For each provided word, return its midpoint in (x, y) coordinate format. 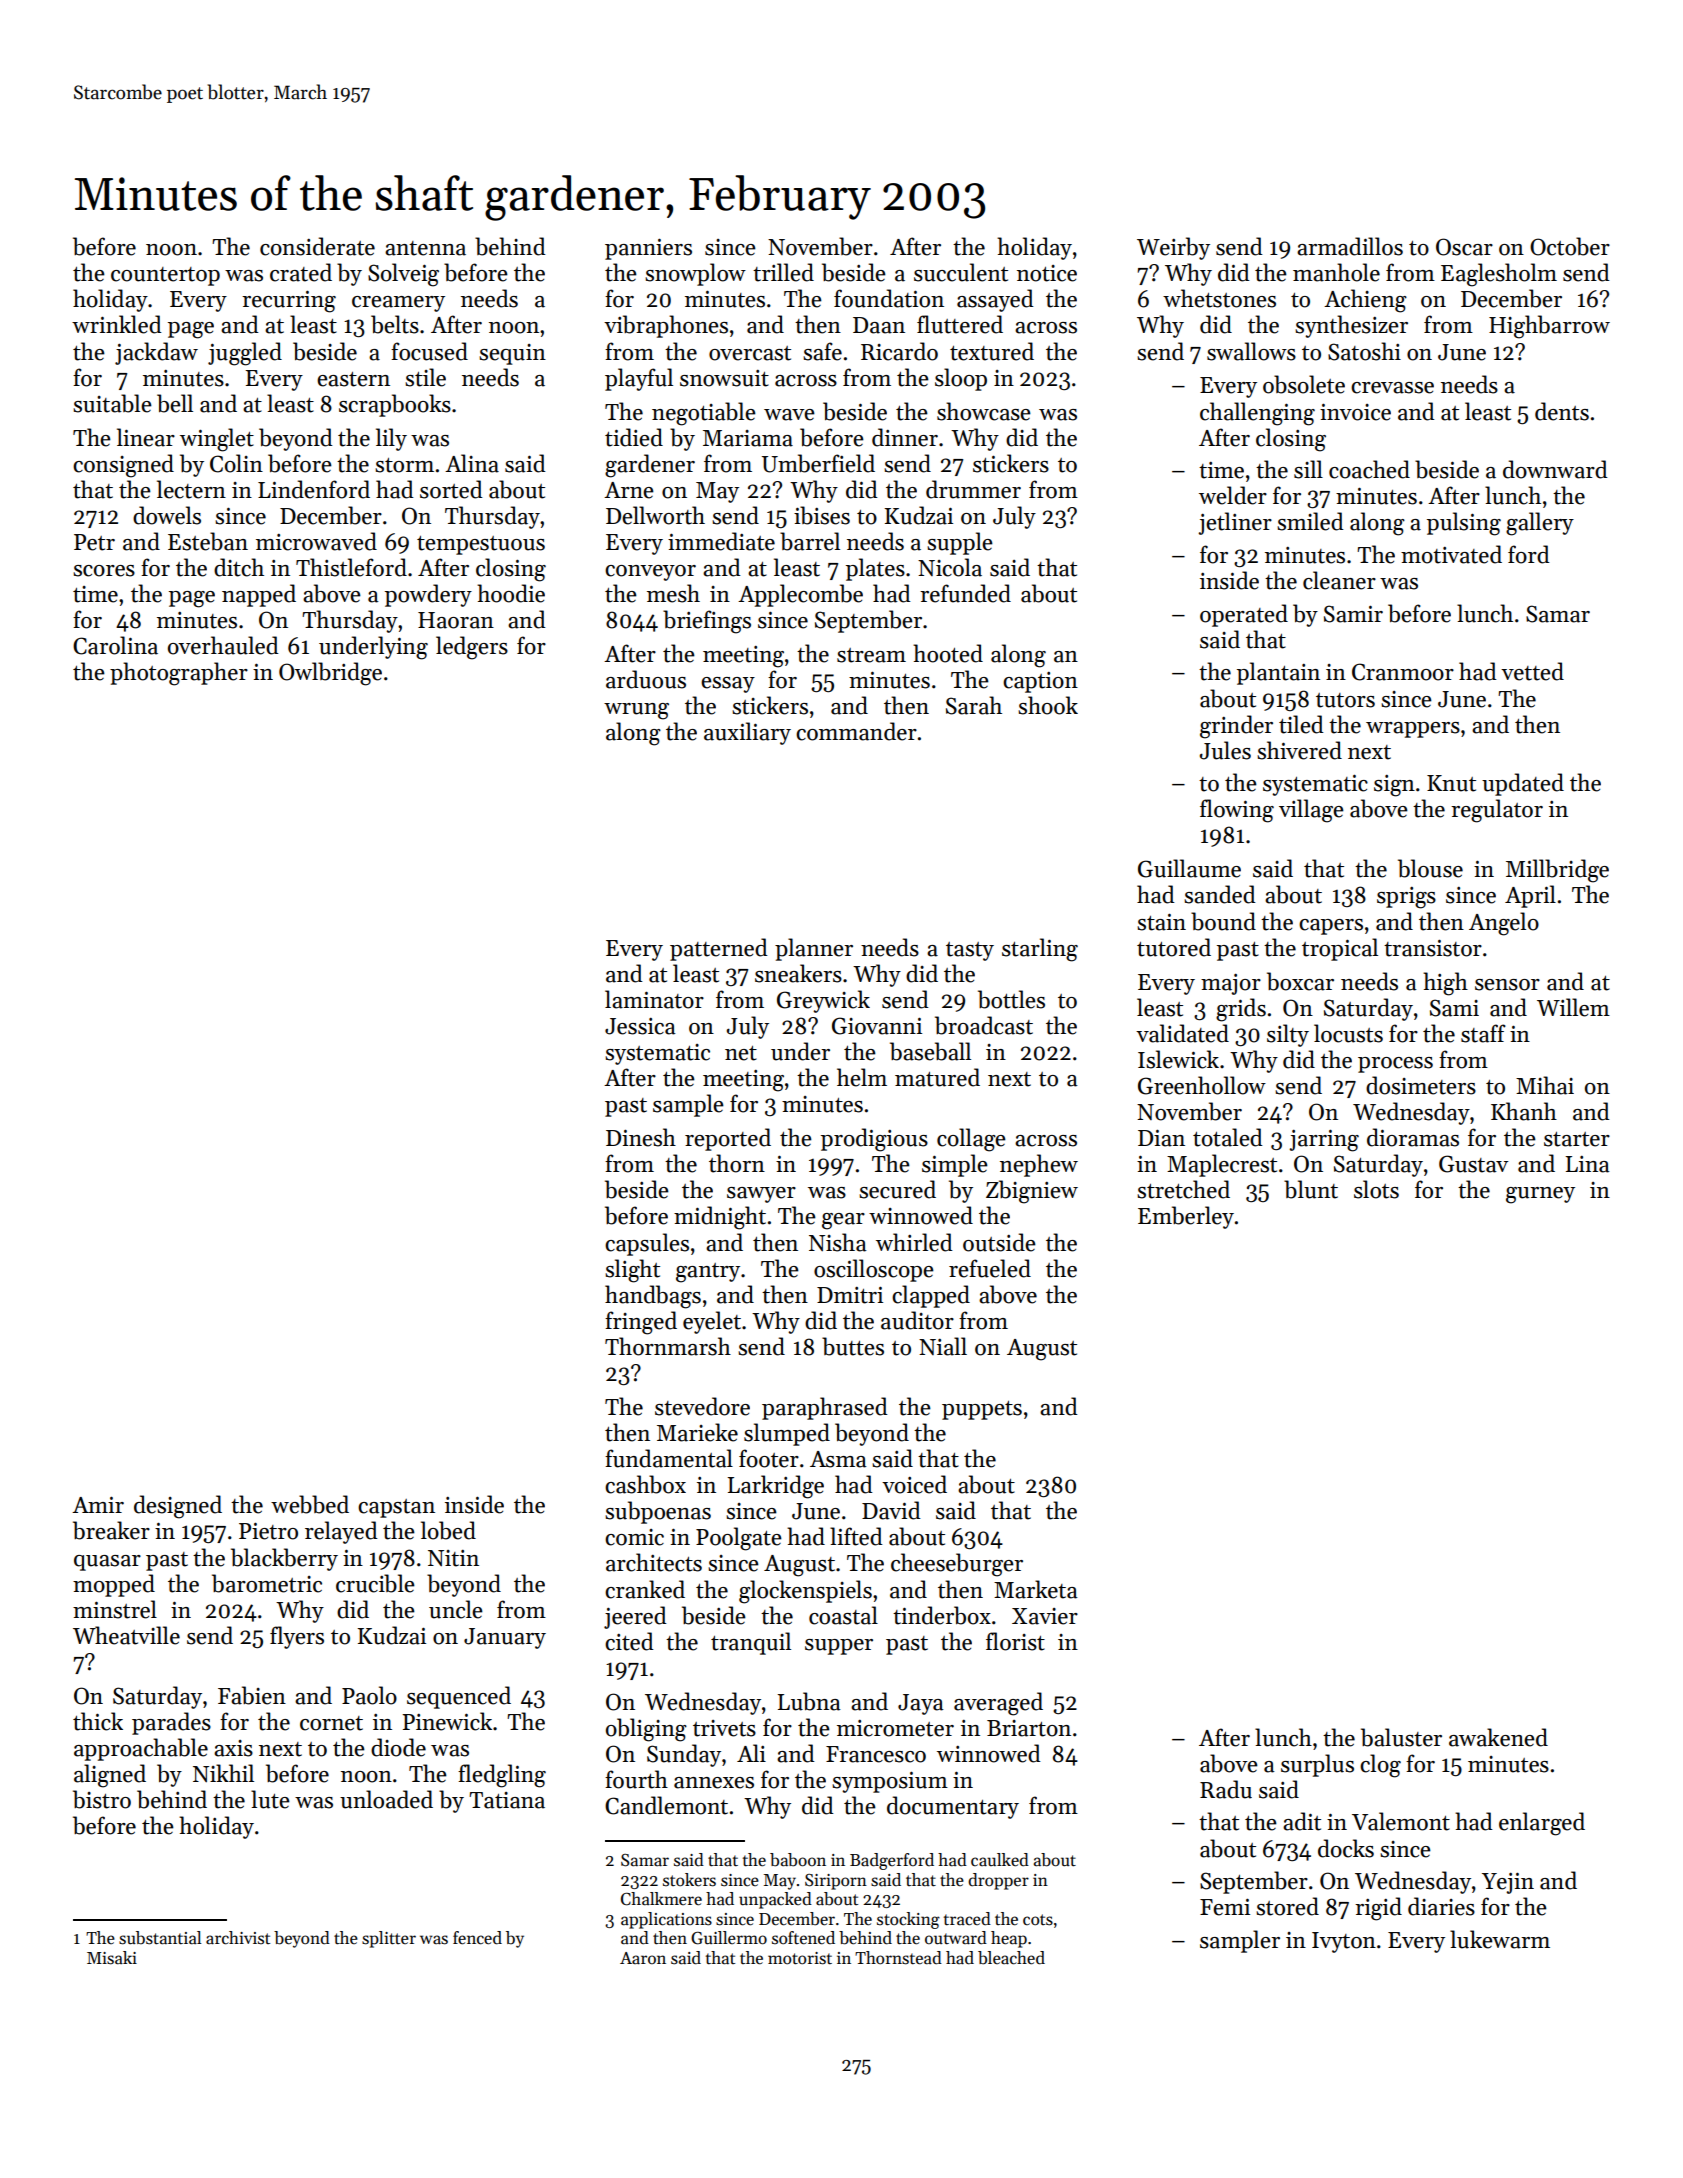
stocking (908, 1920)
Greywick (823, 1001)
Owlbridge (330, 674)
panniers (648, 249)
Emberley (1186, 1217)
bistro (102, 1799)
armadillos (1350, 246)
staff (1483, 1033)
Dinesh (641, 1137)
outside (999, 1242)
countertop (165, 276)
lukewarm (1500, 1939)
